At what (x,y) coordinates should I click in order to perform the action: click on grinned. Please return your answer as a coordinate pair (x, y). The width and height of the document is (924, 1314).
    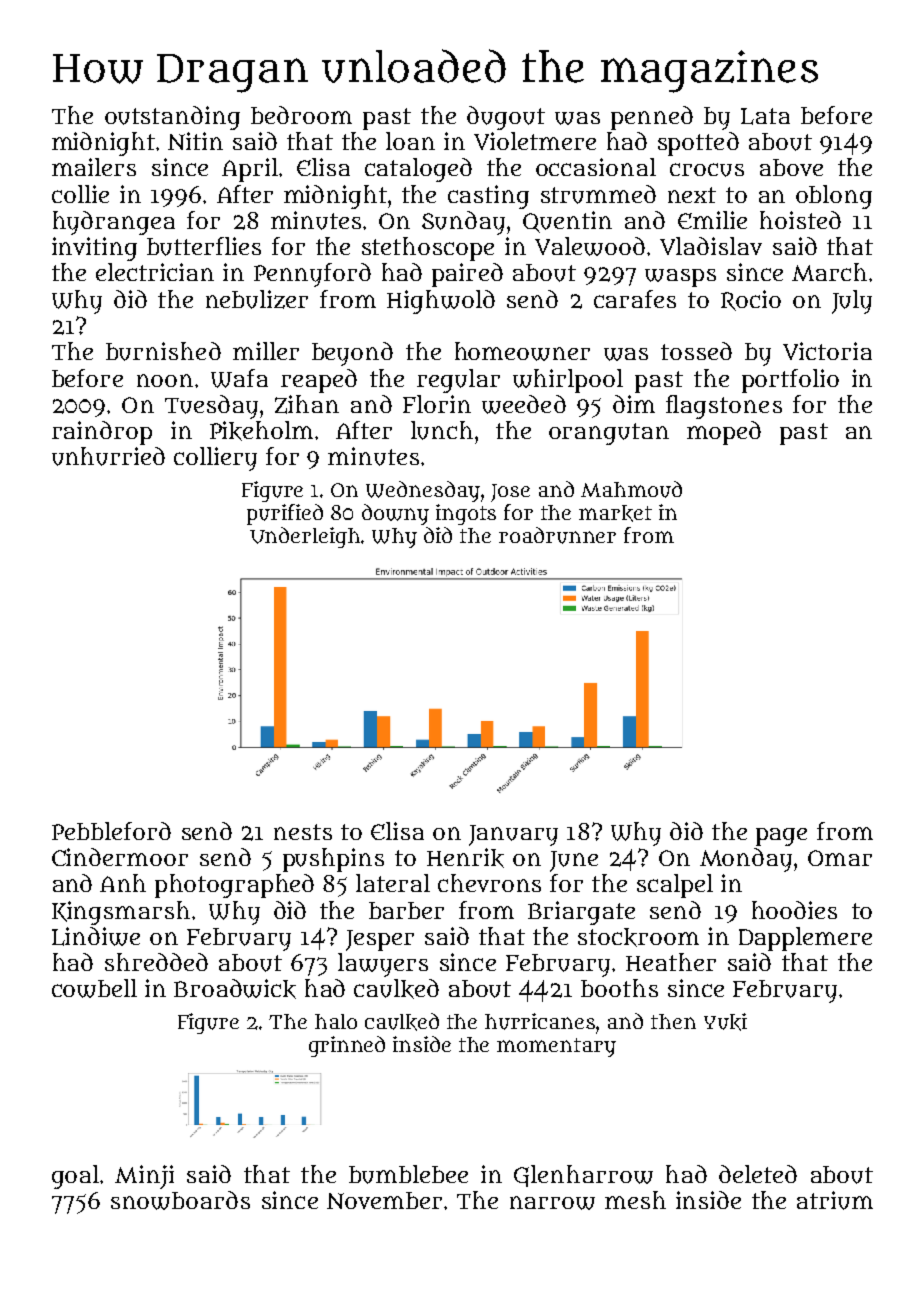
    Looking at the image, I should click on (347, 1046).
